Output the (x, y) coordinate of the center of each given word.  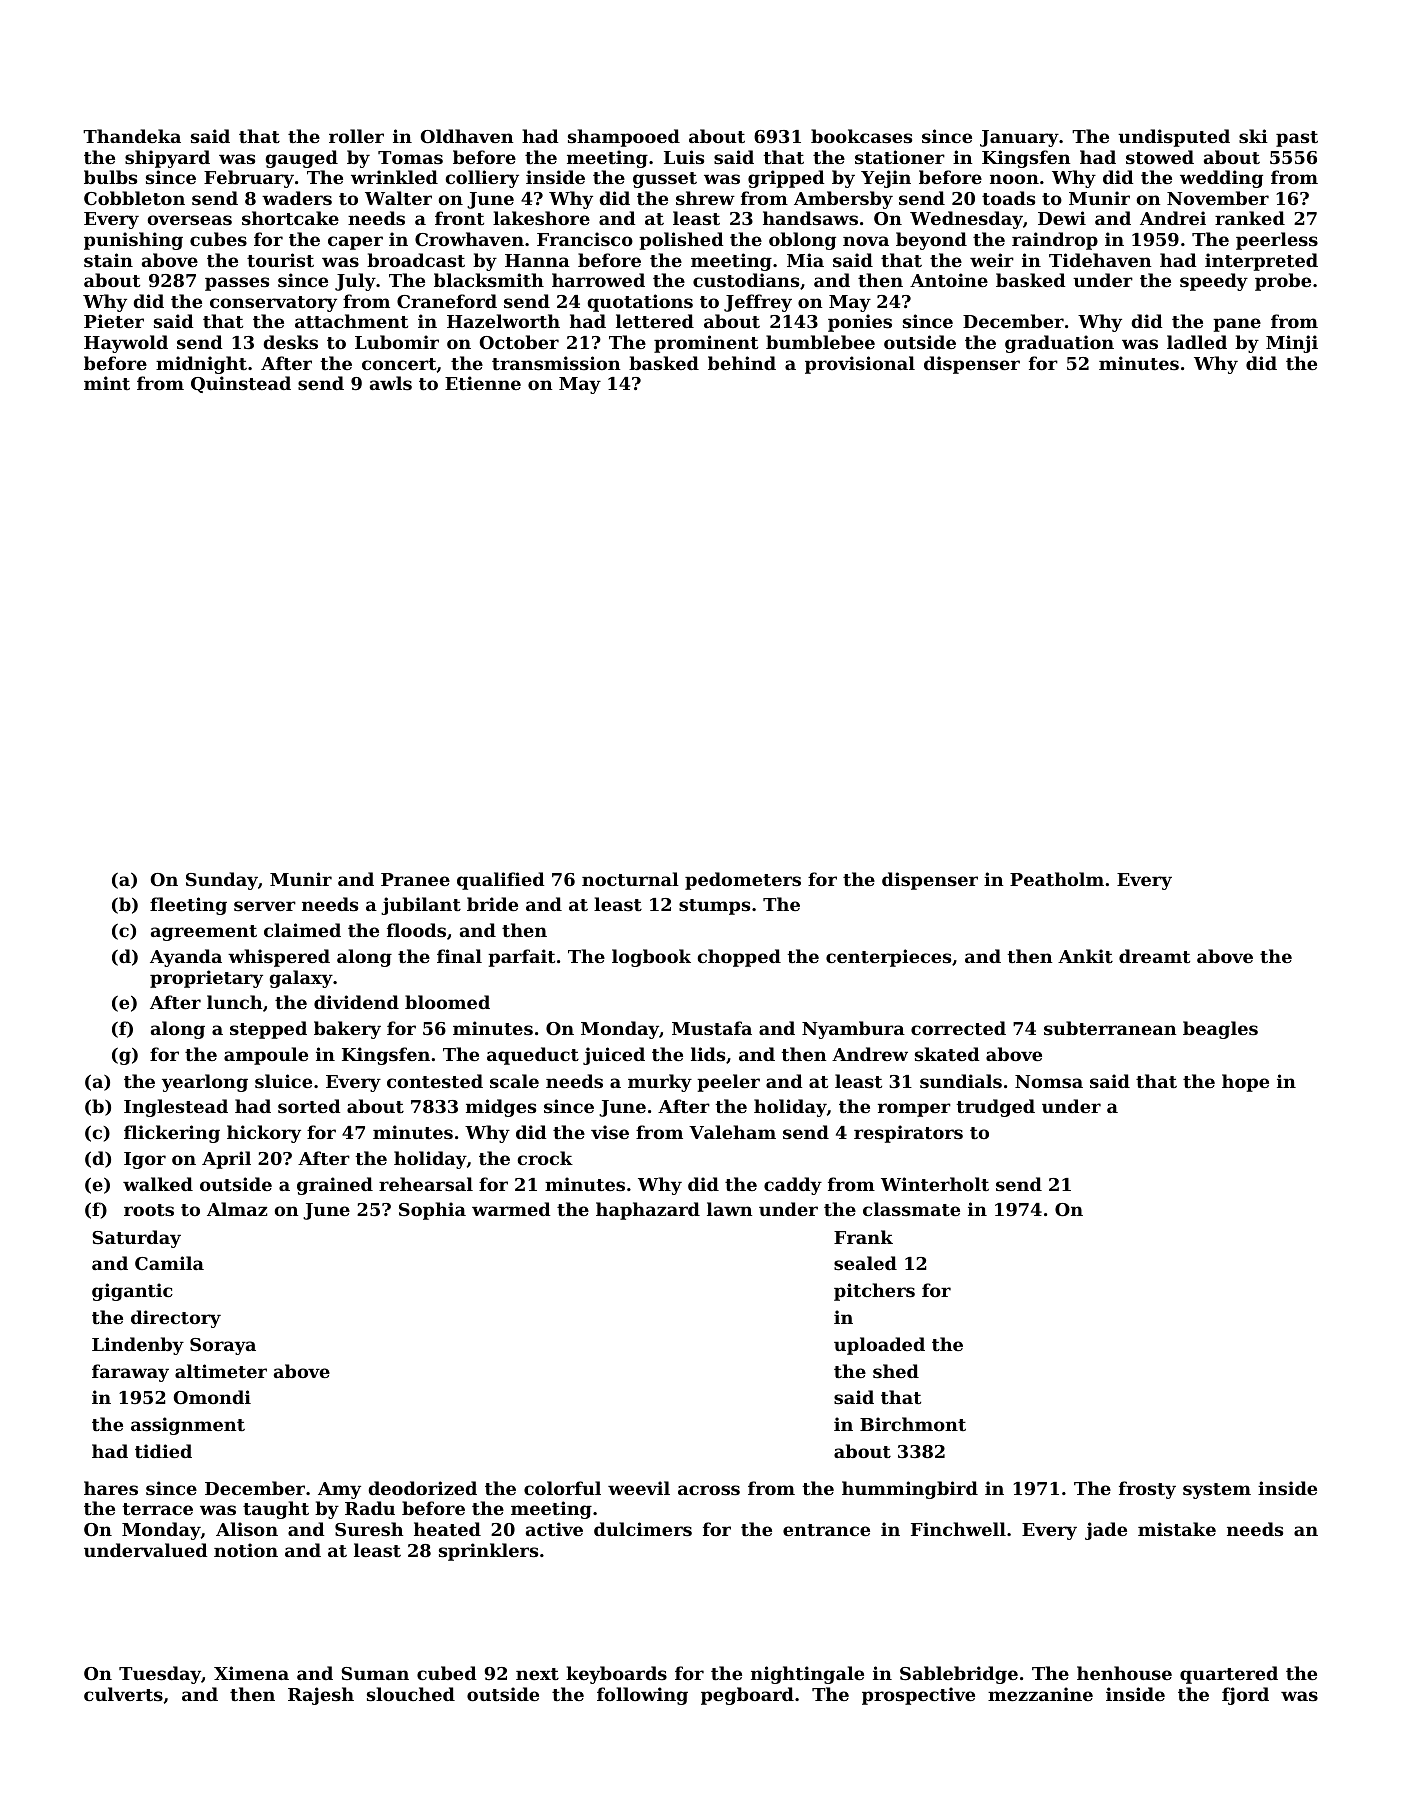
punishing (133, 241)
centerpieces (888, 958)
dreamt (1154, 956)
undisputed (1174, 138)
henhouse (1124, 1673)
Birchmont (913, 1424)
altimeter (221, 1371)
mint (107, 383)
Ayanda (186, 958)
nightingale (807, 1675)
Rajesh (321, 1696)
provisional (860, 365)
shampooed (624, 138)
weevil (639, 1488)
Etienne (483, 383)
